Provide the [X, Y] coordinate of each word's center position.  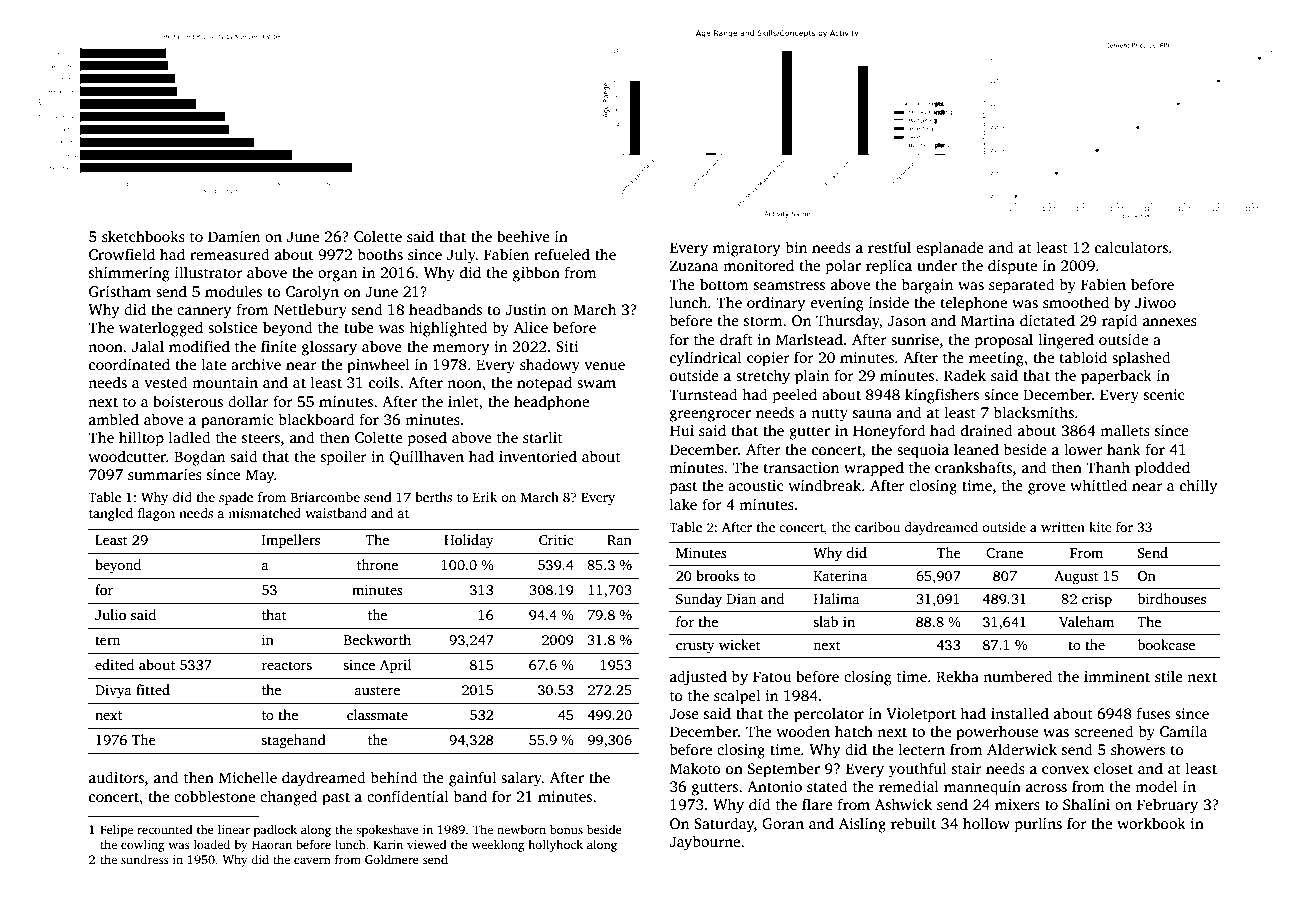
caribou [877, 527]
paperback [1116, 377]
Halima [837, 598]
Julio [110, 614]
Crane [1004, 553]
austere [377, 690]
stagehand [293, 741]
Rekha [957, 676]
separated [1022, 286]
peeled [795, 396]
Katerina [840, 575]
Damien [234, 236]
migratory [746, 249]
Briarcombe [325, 497]
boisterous [188, 401]
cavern [312, 860]
